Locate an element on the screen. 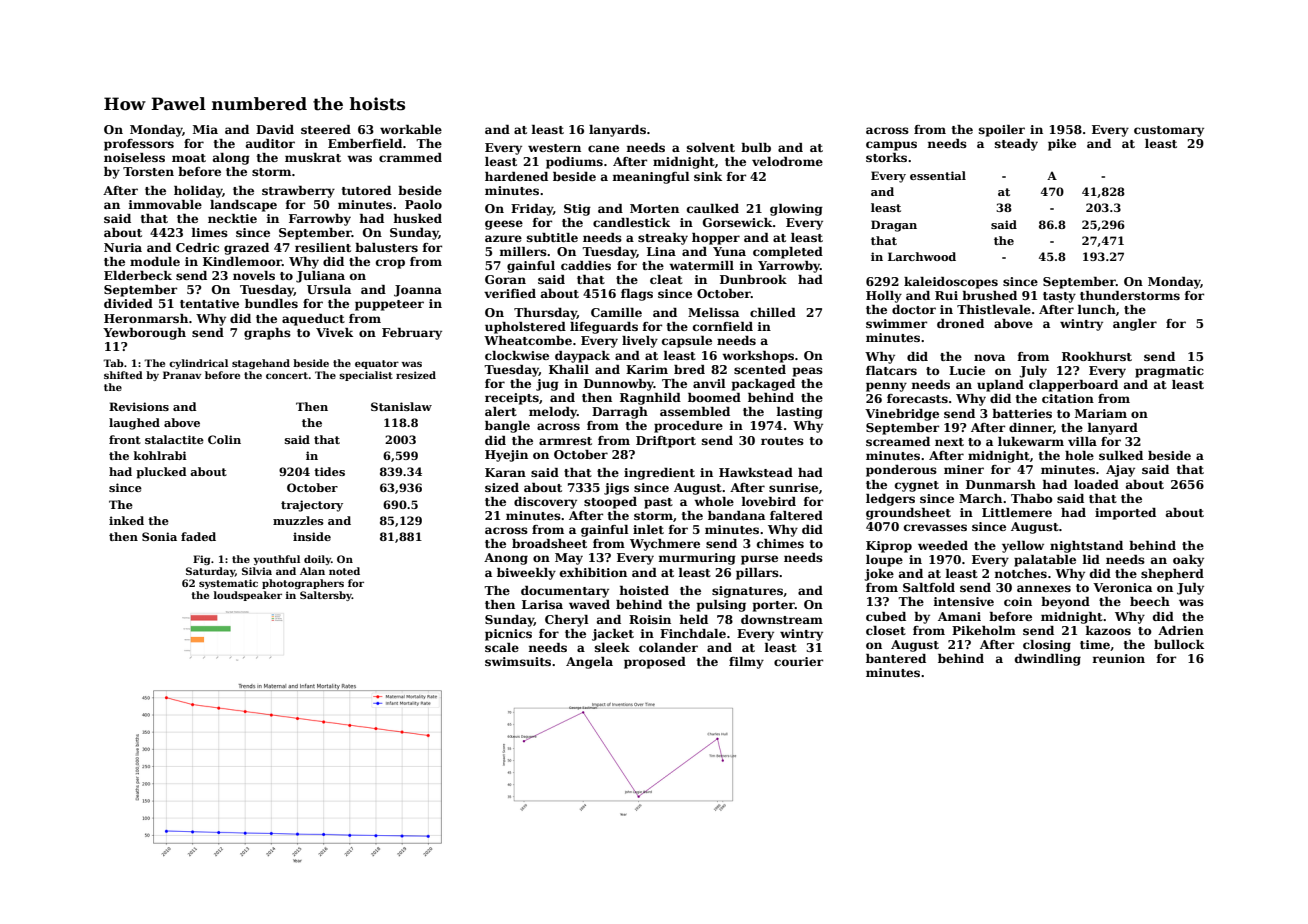  nova is located at coordinates (989, 357).
